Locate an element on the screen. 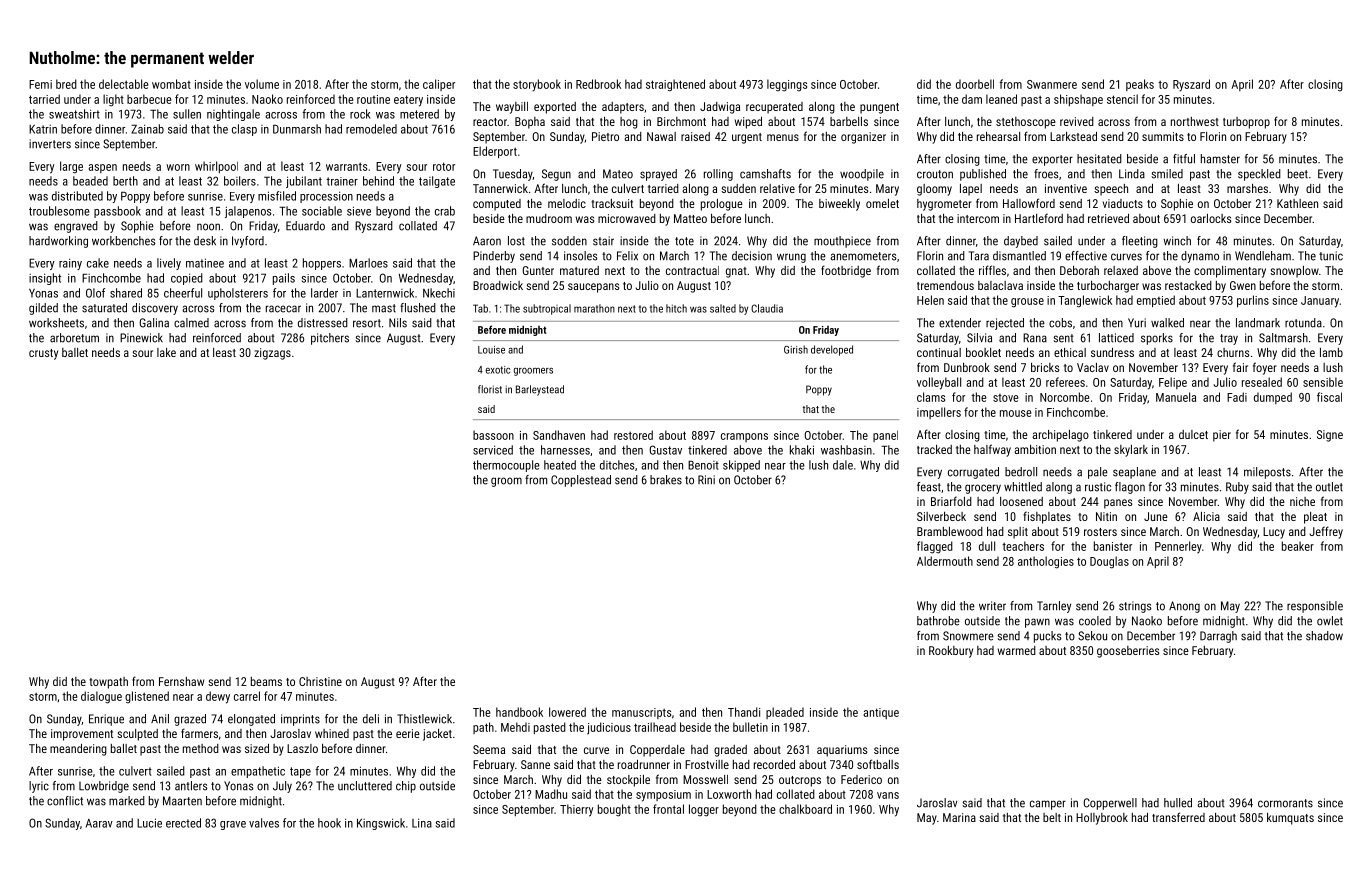  Sanne is located at coordinates (535, 764).
